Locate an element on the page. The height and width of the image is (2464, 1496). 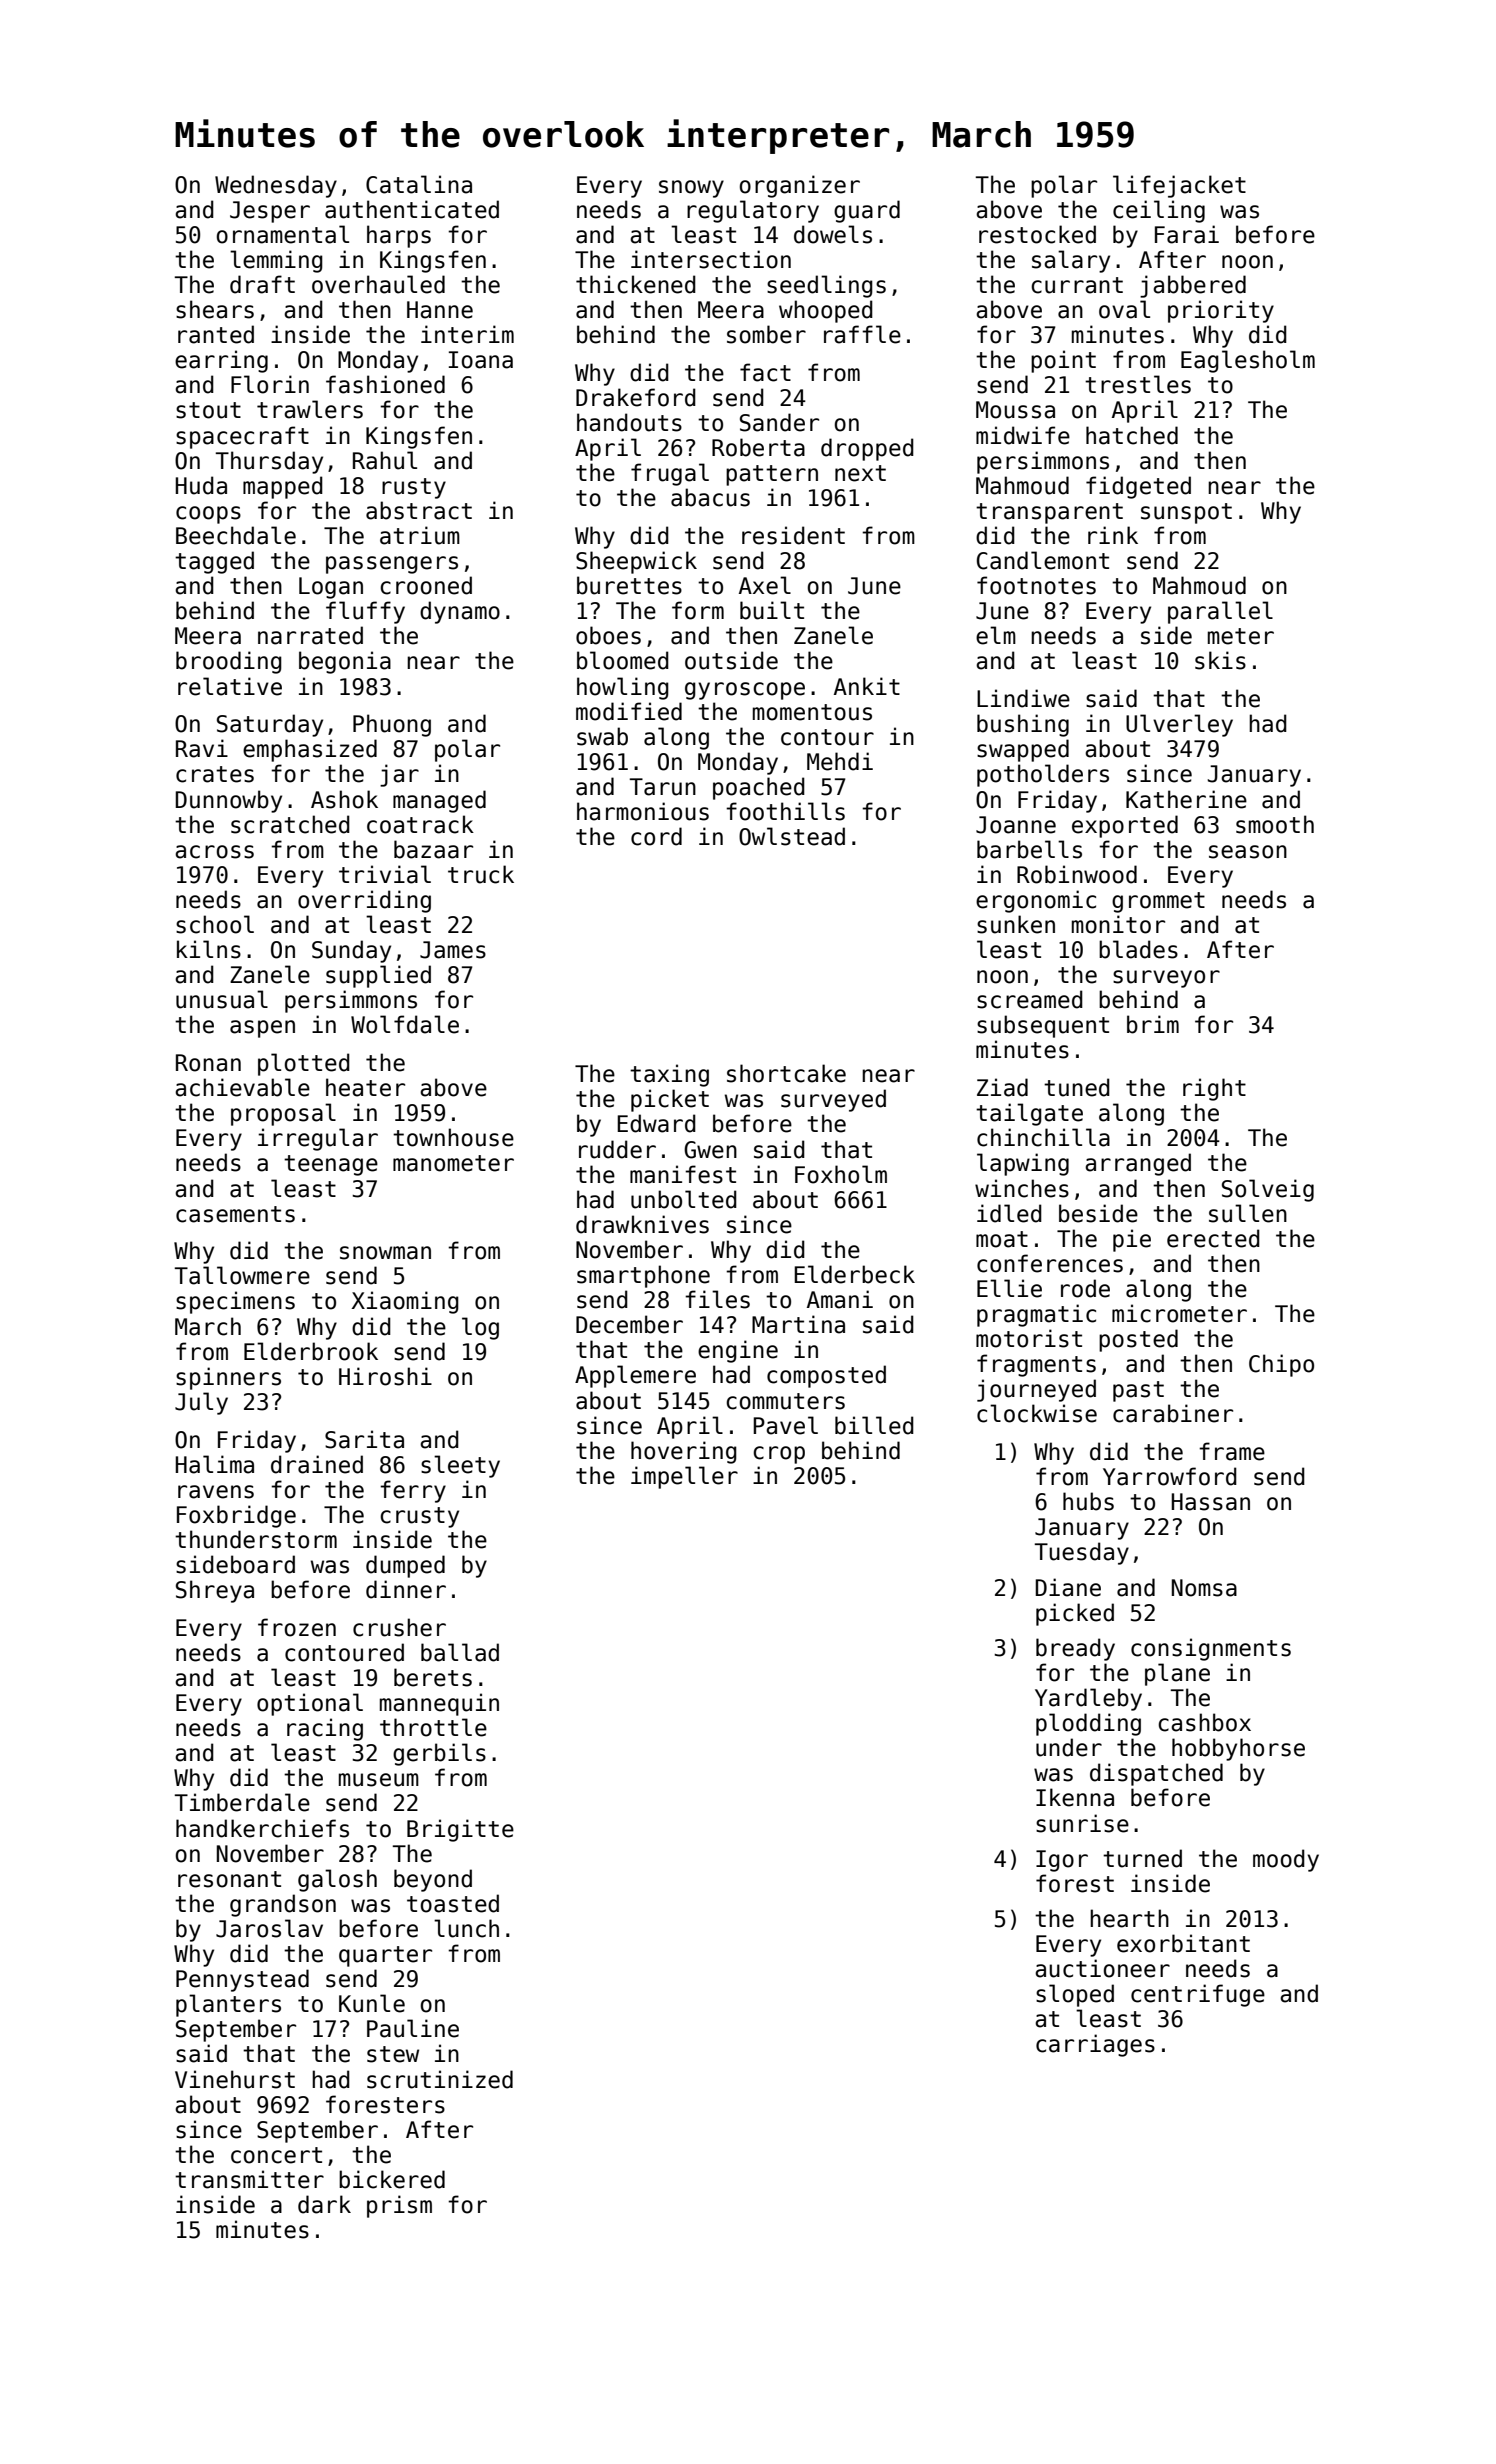
ranted is located at coordinates (216, 334).
